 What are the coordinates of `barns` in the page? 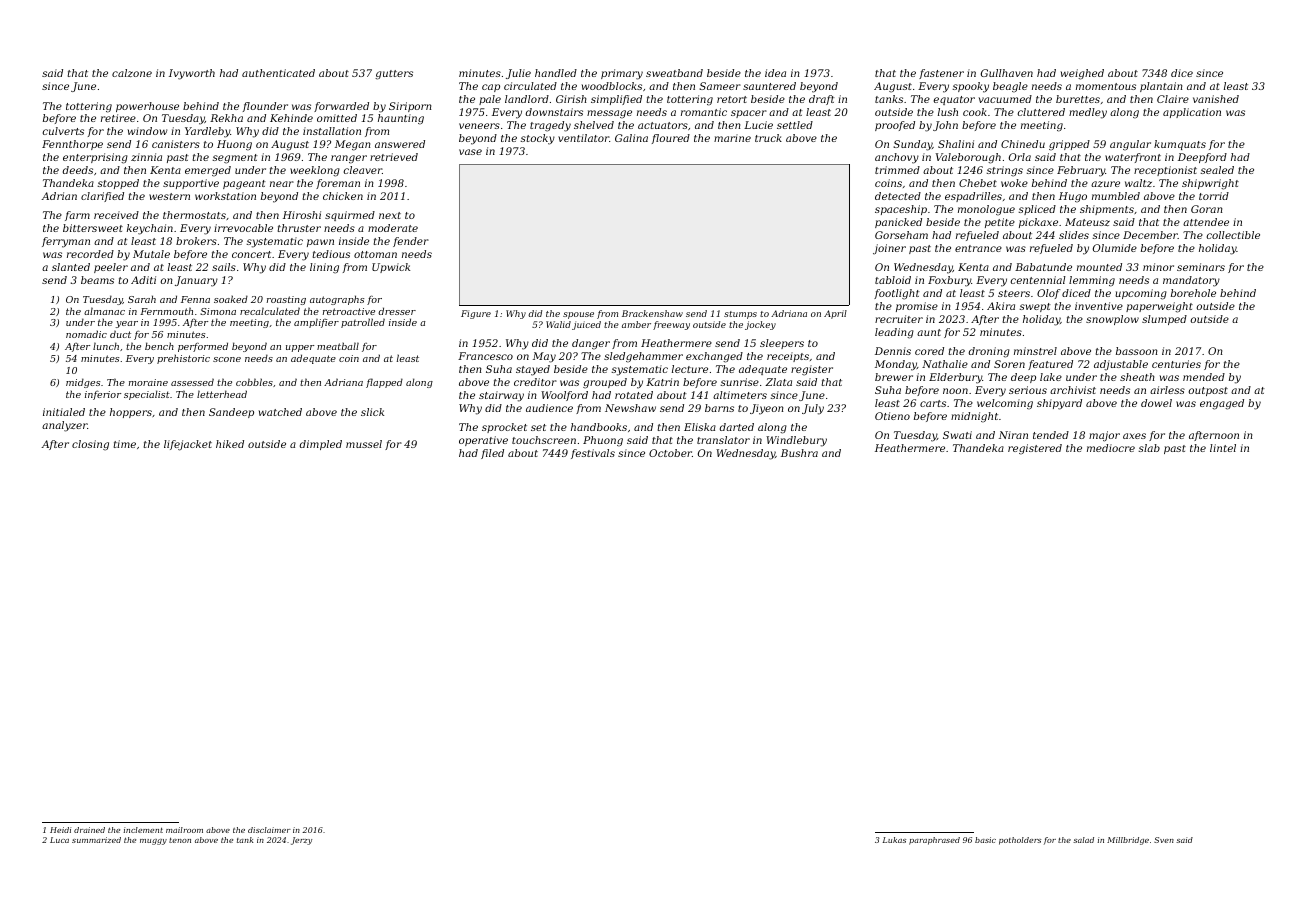 It's located at (719, 408).
